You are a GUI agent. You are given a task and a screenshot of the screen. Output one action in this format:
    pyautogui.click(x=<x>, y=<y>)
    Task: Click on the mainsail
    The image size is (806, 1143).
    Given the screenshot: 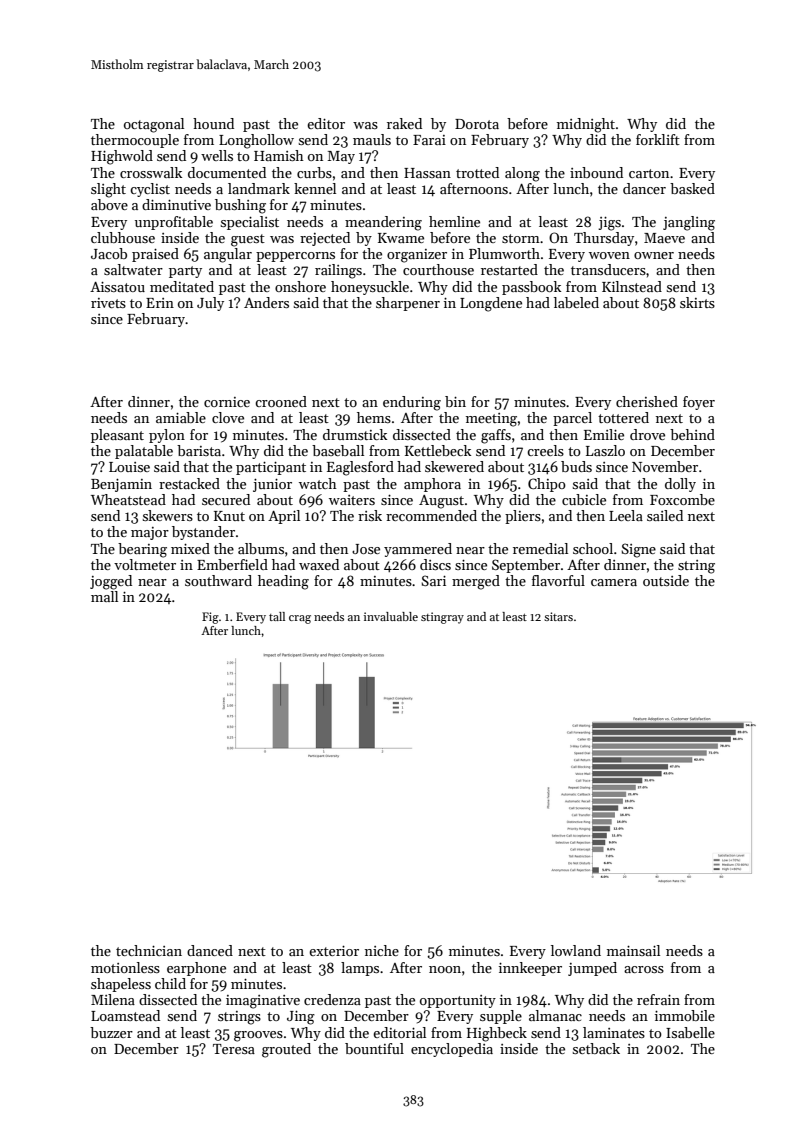 What is the action you would take?
    pyautogui.click(x=633, y=950)
